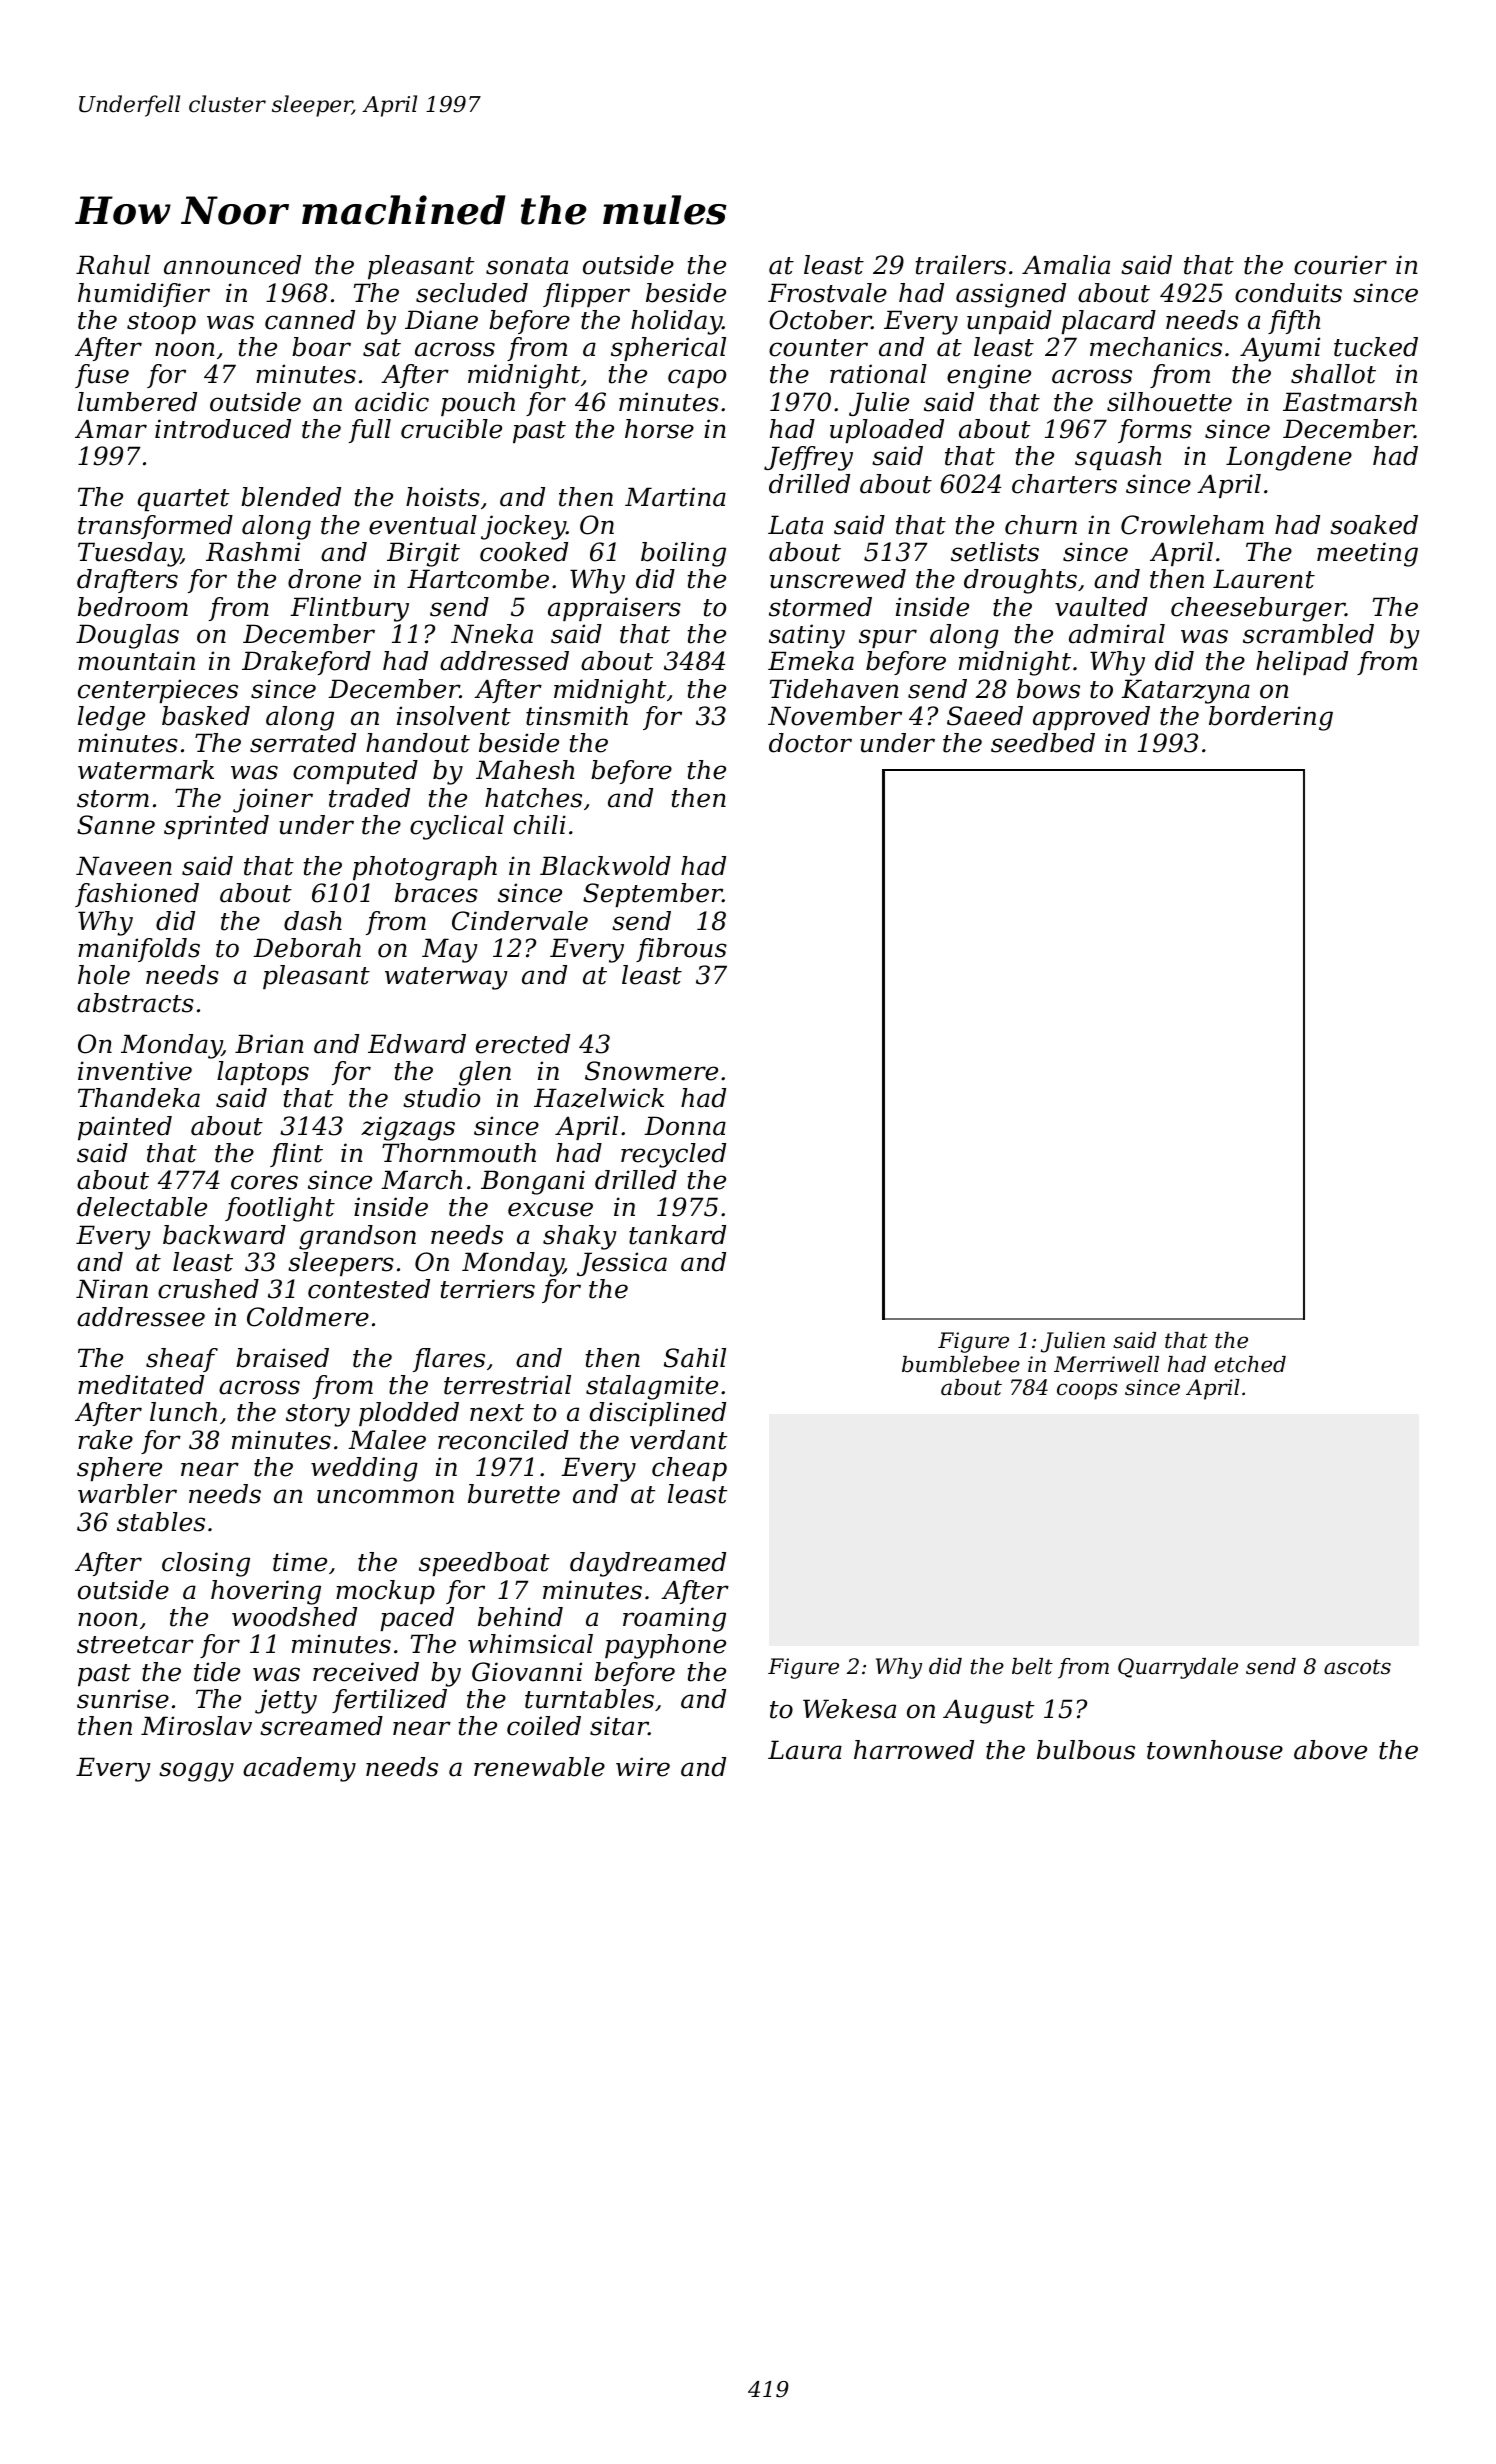 The height and width of the document is (2464, 1496). What do you see at coordinates (914, 1750) in the document?
I see `harrowed` at bounding box center [914, 1750].
